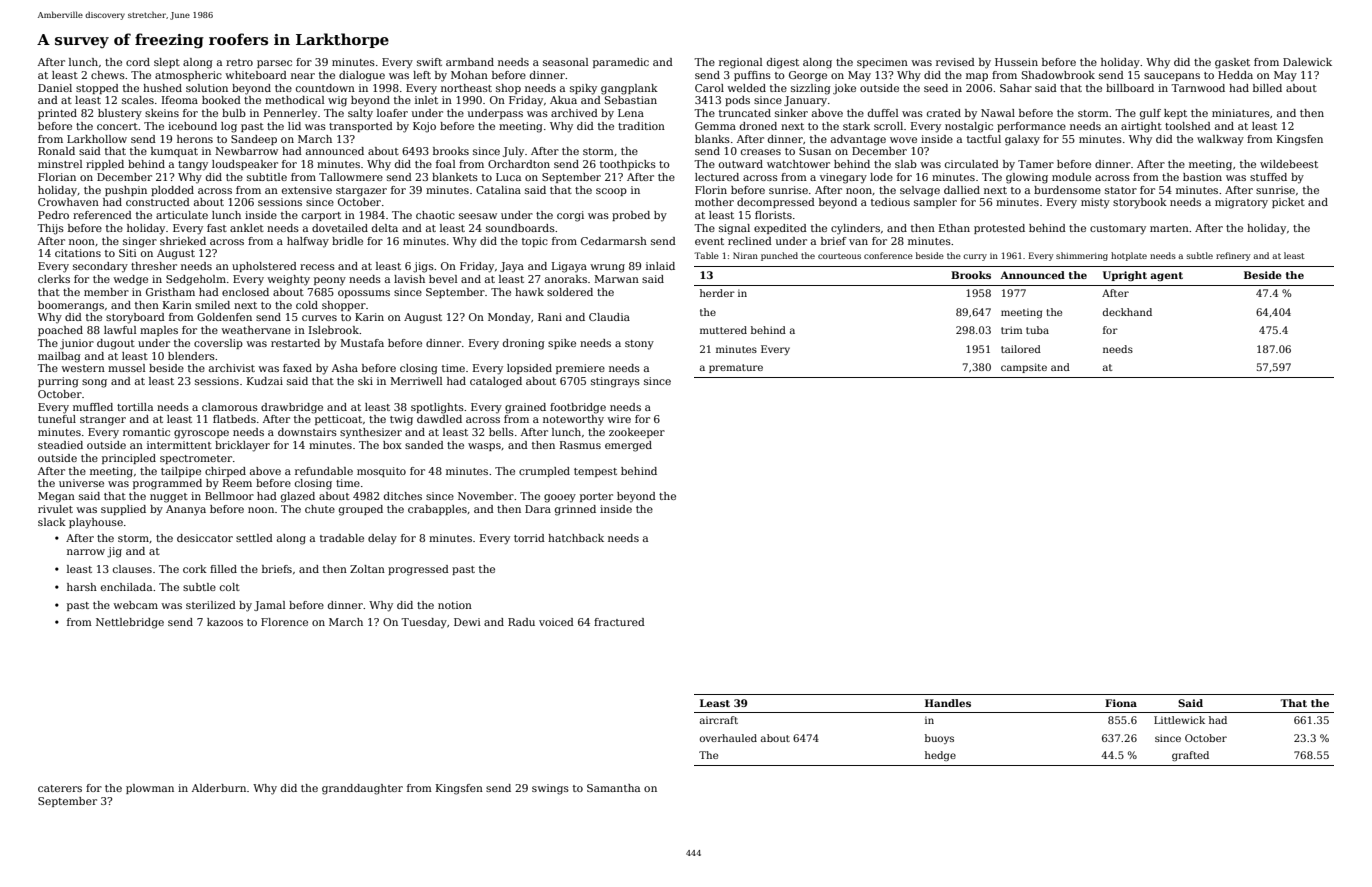 The image size is (1372, 887). Describe the element at coordinates (292, 408) in the document. I see `drawbridge` at that location.
